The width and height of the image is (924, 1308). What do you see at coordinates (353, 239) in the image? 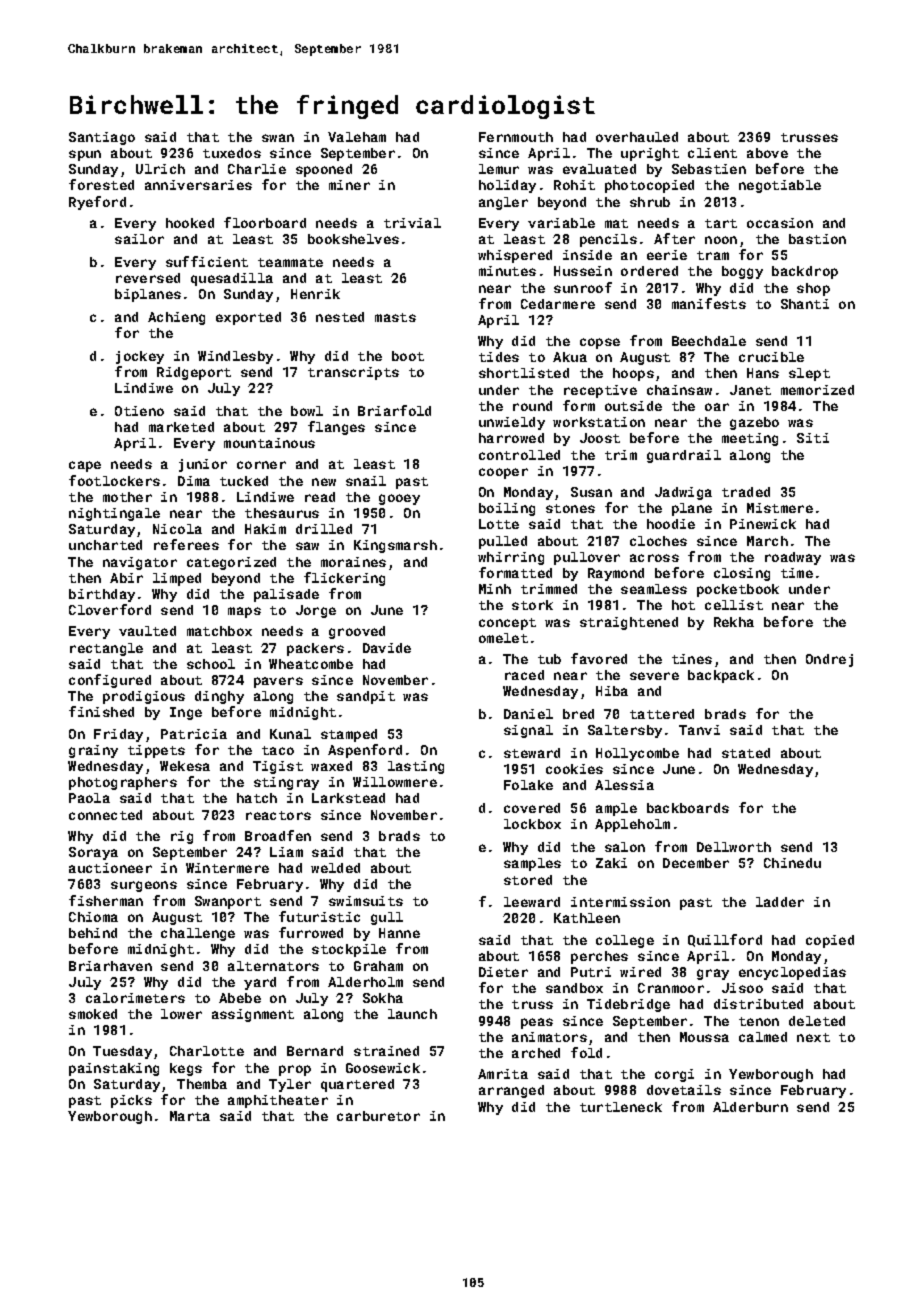
I see `bookshelves` at bounding box center [353, 239].
